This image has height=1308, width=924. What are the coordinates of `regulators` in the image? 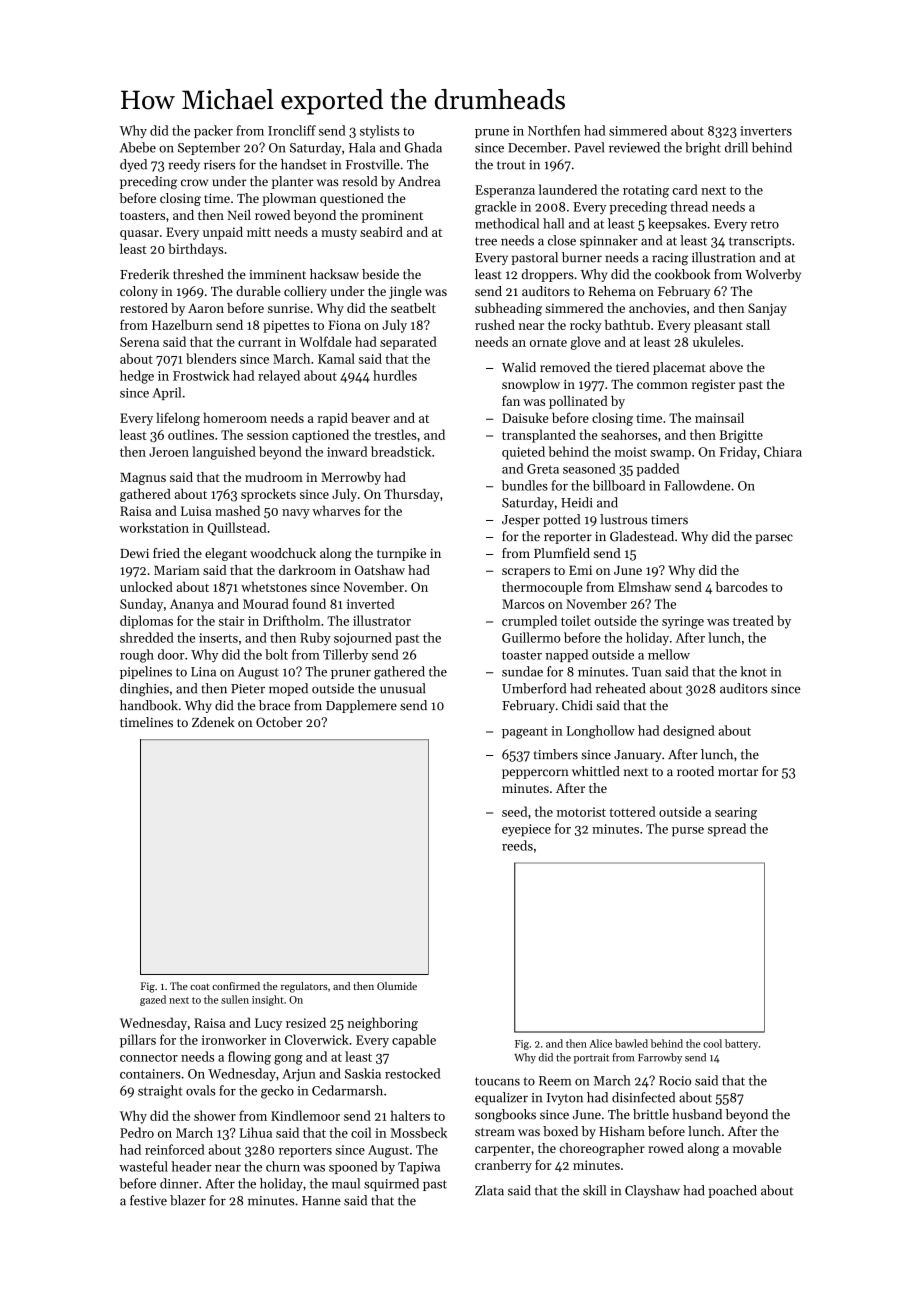 It's located at (304, 987).
